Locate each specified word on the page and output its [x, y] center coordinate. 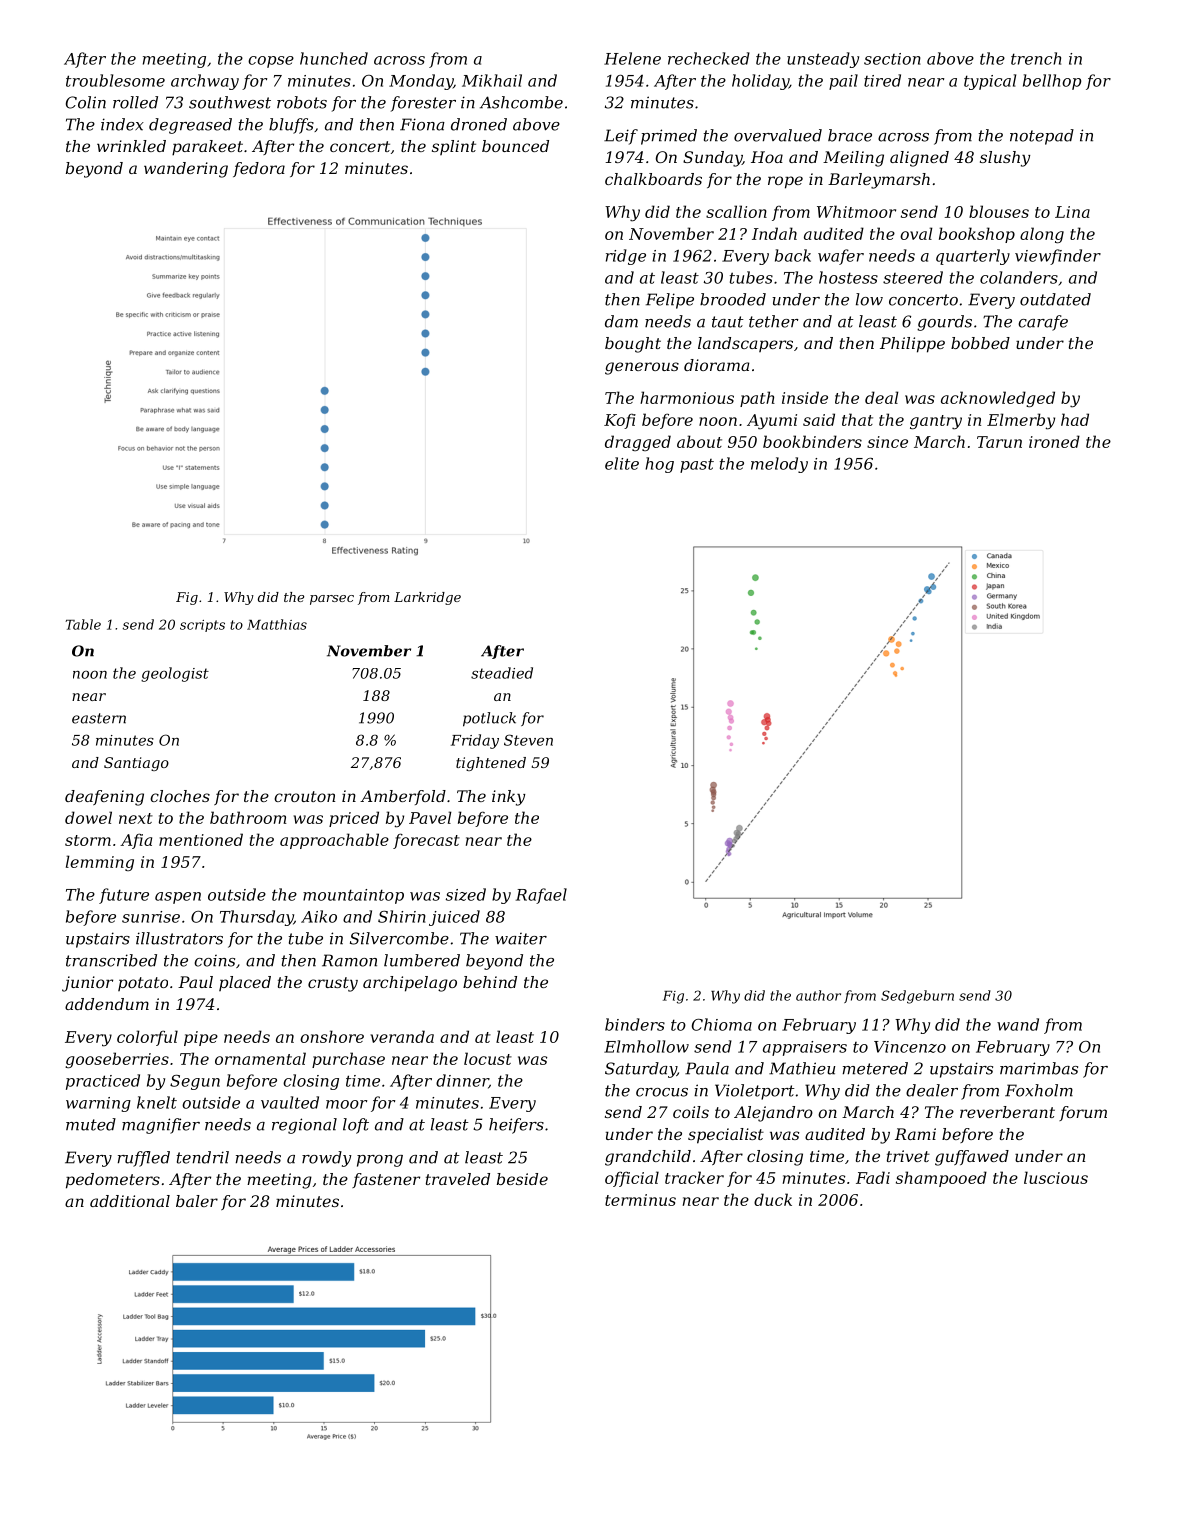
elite [622, 463]
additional [130, 1201]
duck [773, 1199]
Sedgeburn [917, 997]
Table [83, 624]
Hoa [767, 157]
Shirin [402, 916]
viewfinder [1058, 257]
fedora [259, 169]
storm [88, 840]
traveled [458, 1179]
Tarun [999, 442]
